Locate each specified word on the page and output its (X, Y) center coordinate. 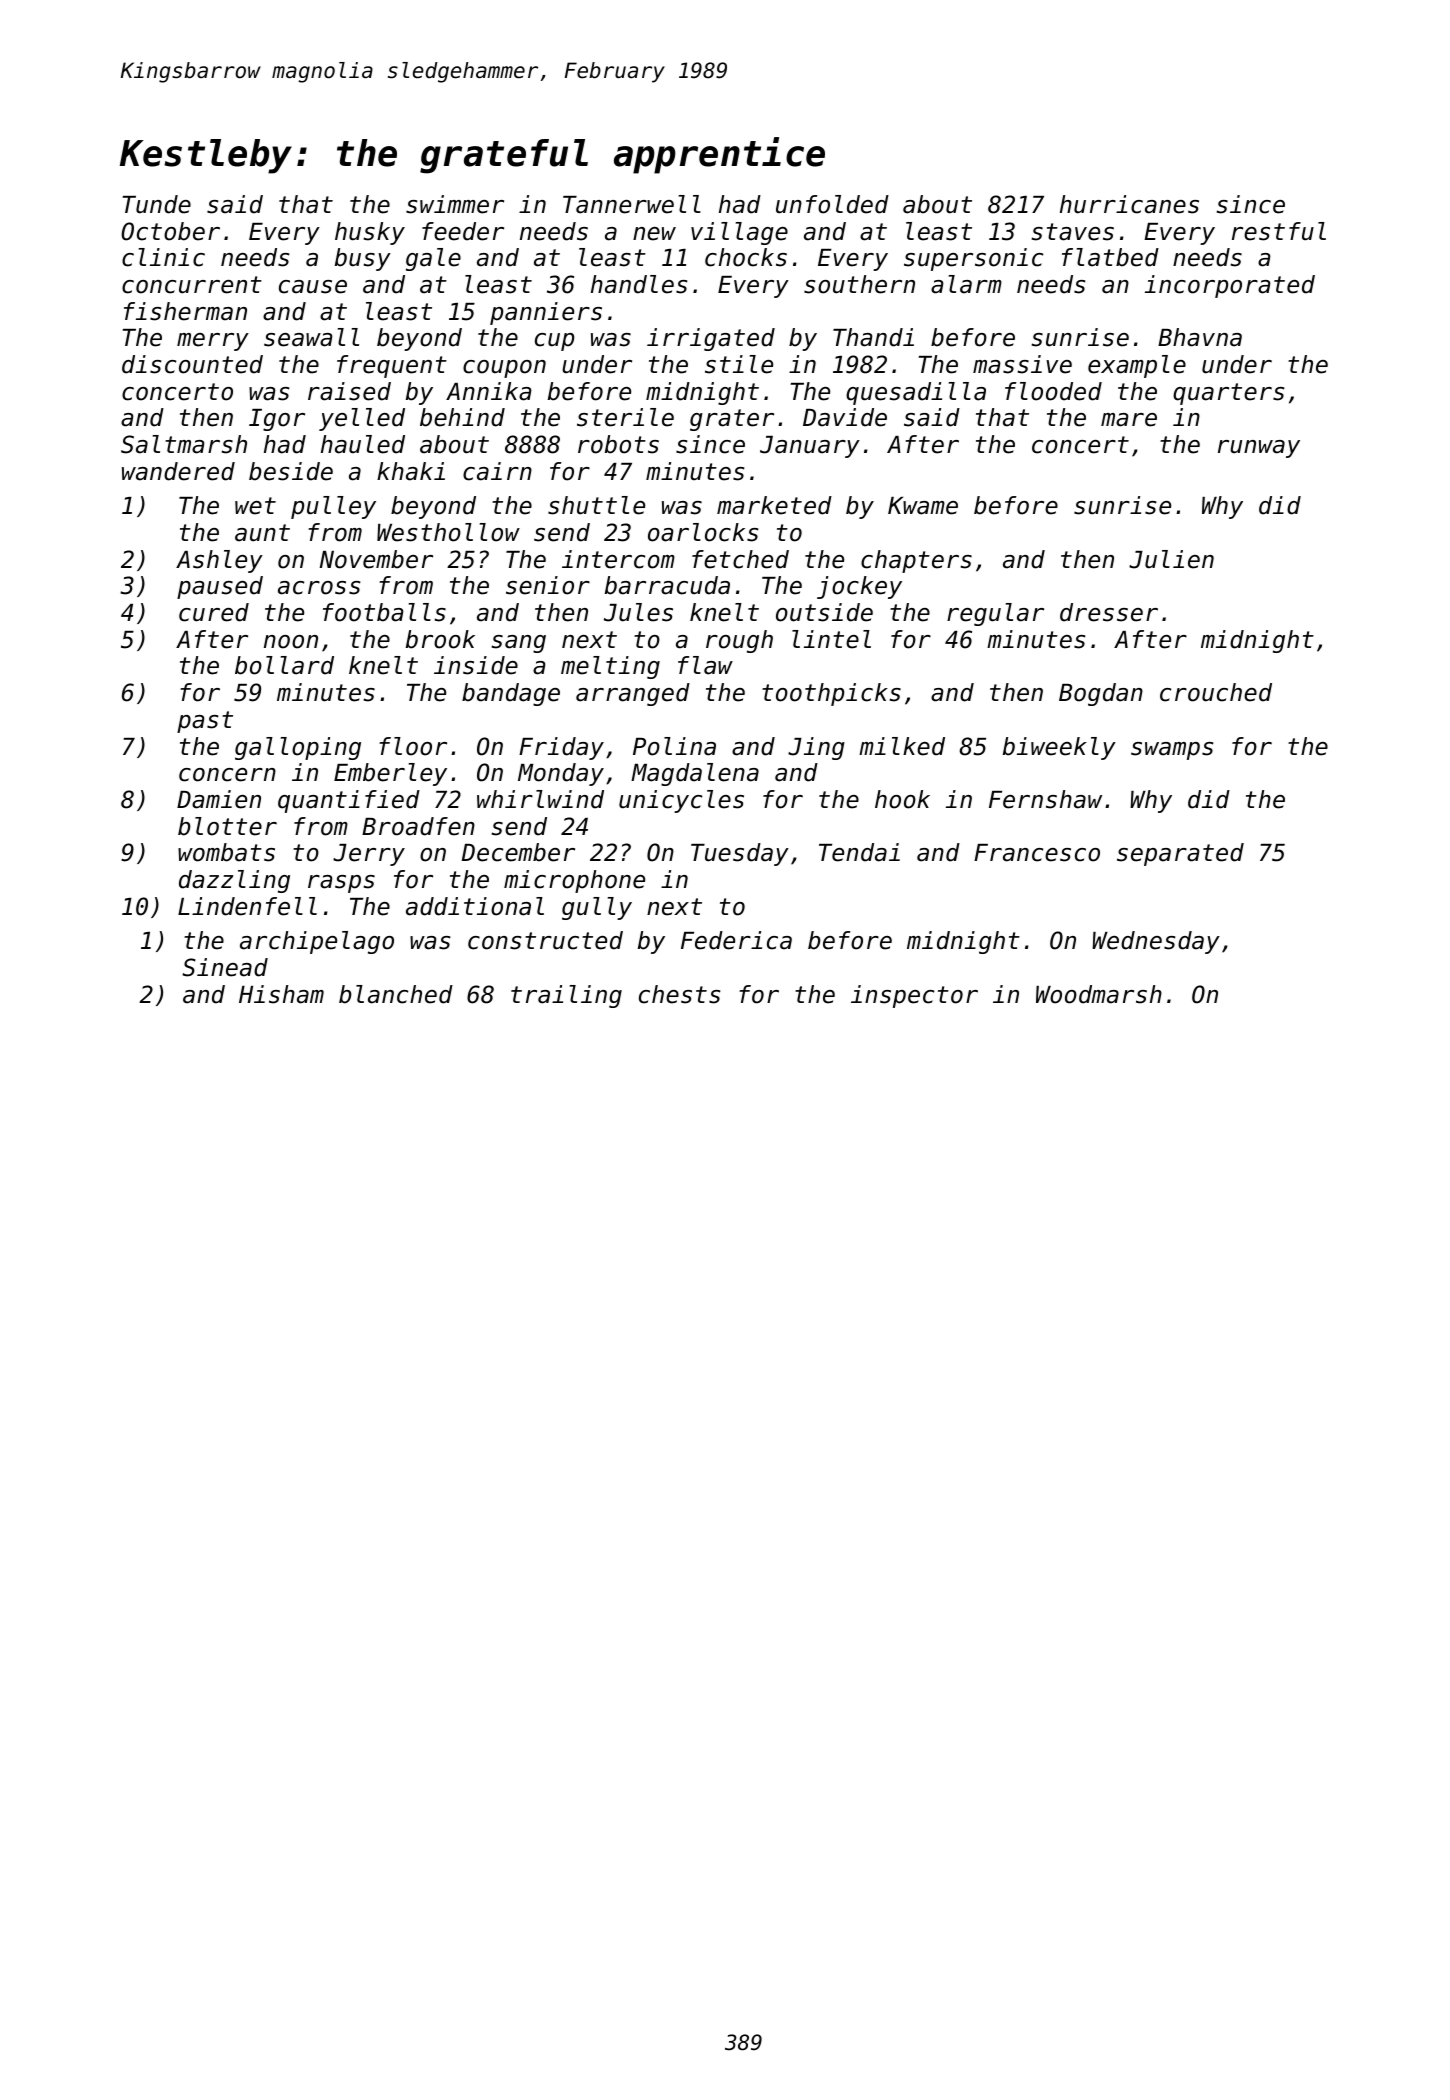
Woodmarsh (1099, 994)
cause (313, 287)
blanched (396, 994)
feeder (463, 231)
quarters (1228, 394)
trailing (566, 996)
